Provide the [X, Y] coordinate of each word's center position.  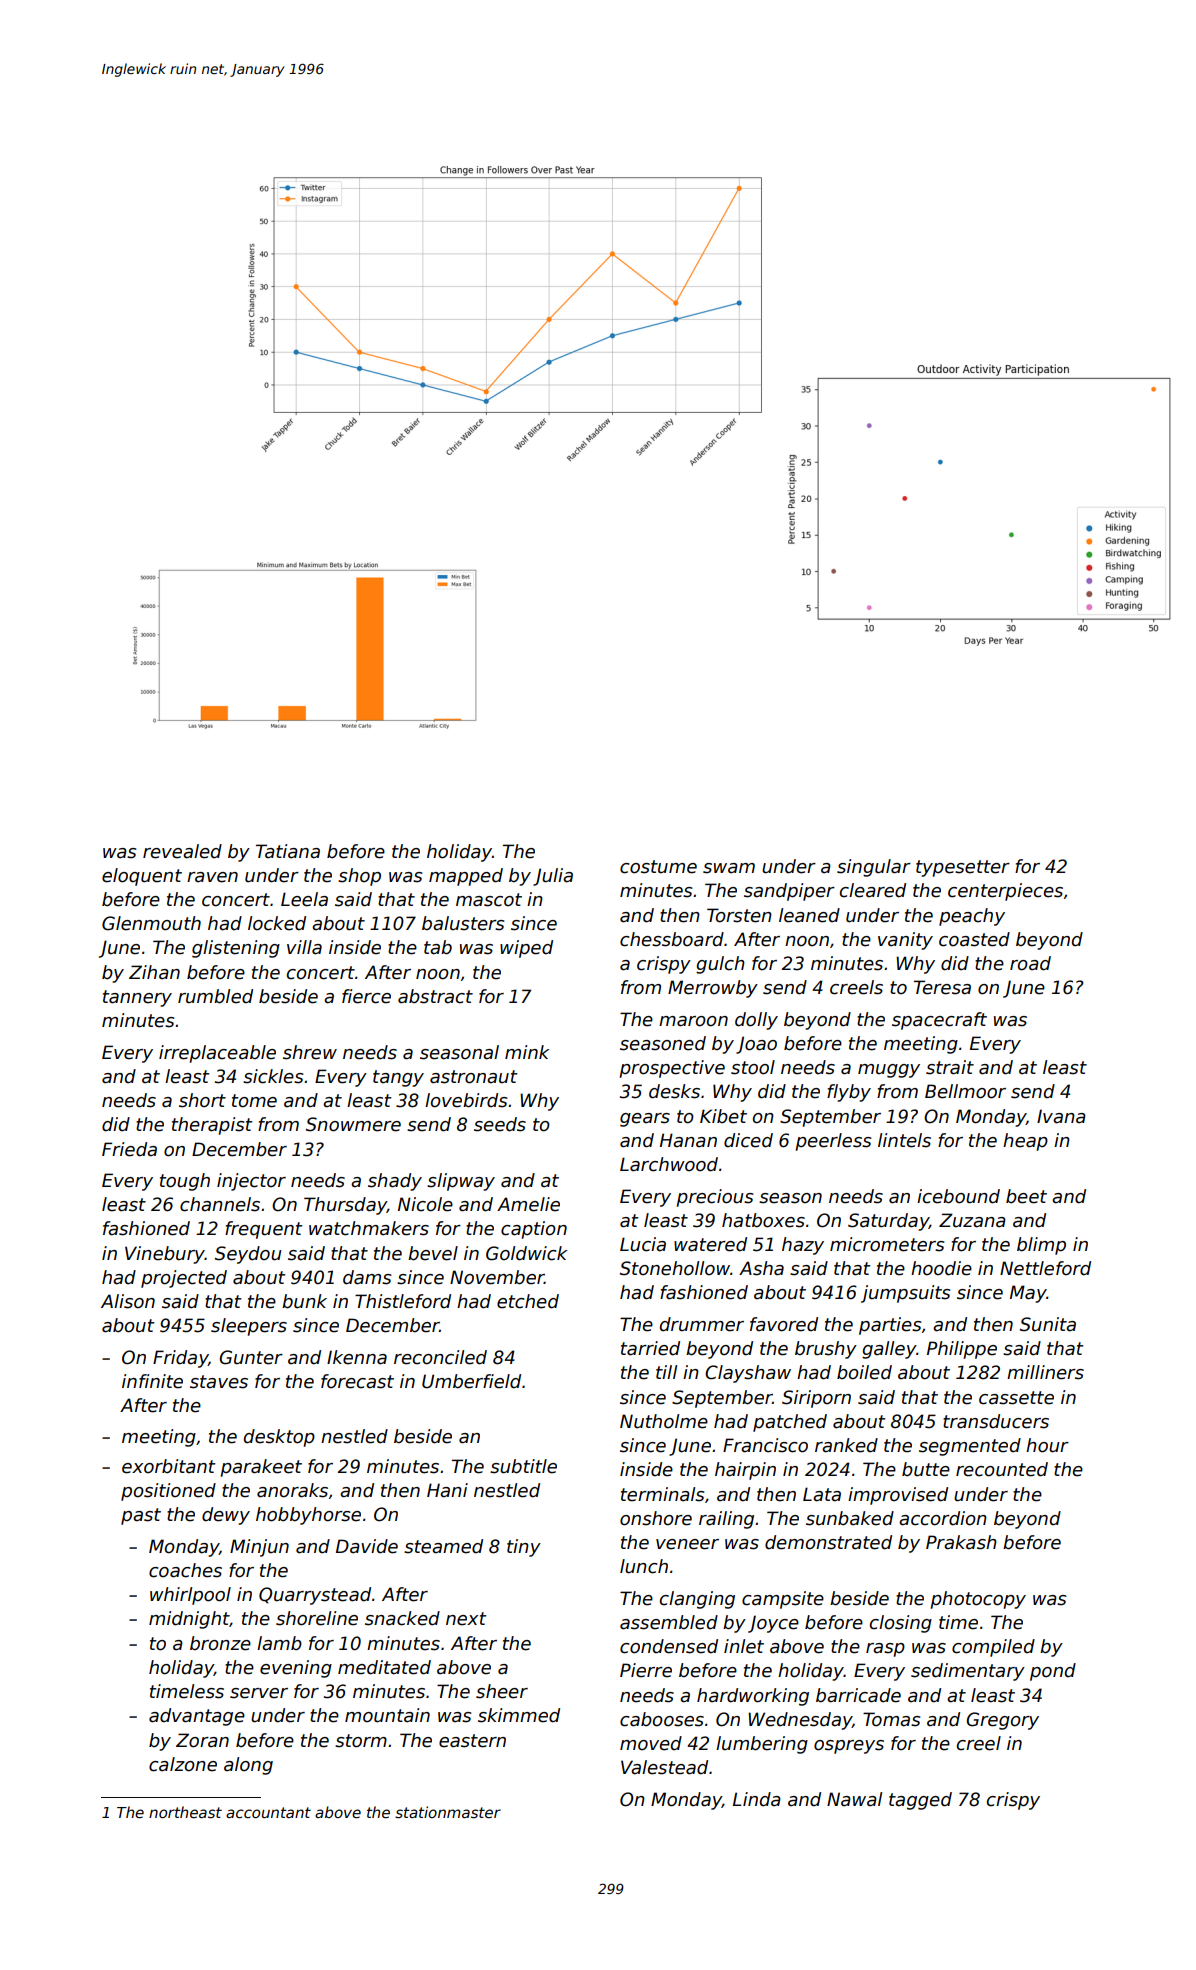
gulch [720, 965]
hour [1047, 1445]
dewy [226, 1516]
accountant [268, 1812]
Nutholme [664, 1421]
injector [251, 1182]
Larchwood [669, 1164]
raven [212, 877]
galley [889, 1350]
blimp [1041, 1246]
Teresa [942, 987]
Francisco [765, 1445]
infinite [152, 1381]
